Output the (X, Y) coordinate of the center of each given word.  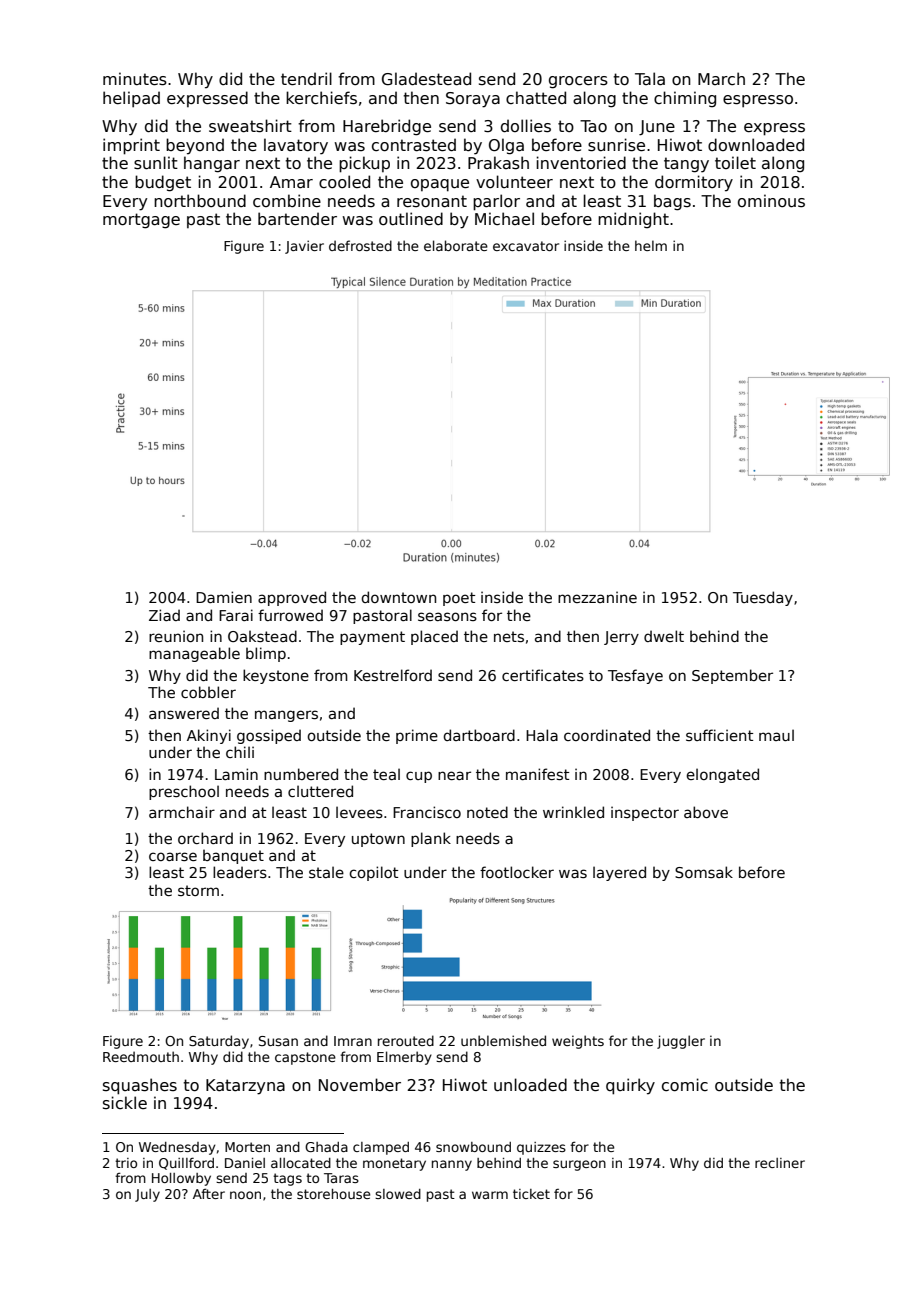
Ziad (164, 615)
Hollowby (181, 1179)
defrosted (360, 245)
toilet (735, 162)
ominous (771, 201)
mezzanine (597, 597)
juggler (681, 1042)
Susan (278, 1041)
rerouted (406, 1040)
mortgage (141, 221)
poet (459, 599)
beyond (195, 146)
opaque (440, 185)
